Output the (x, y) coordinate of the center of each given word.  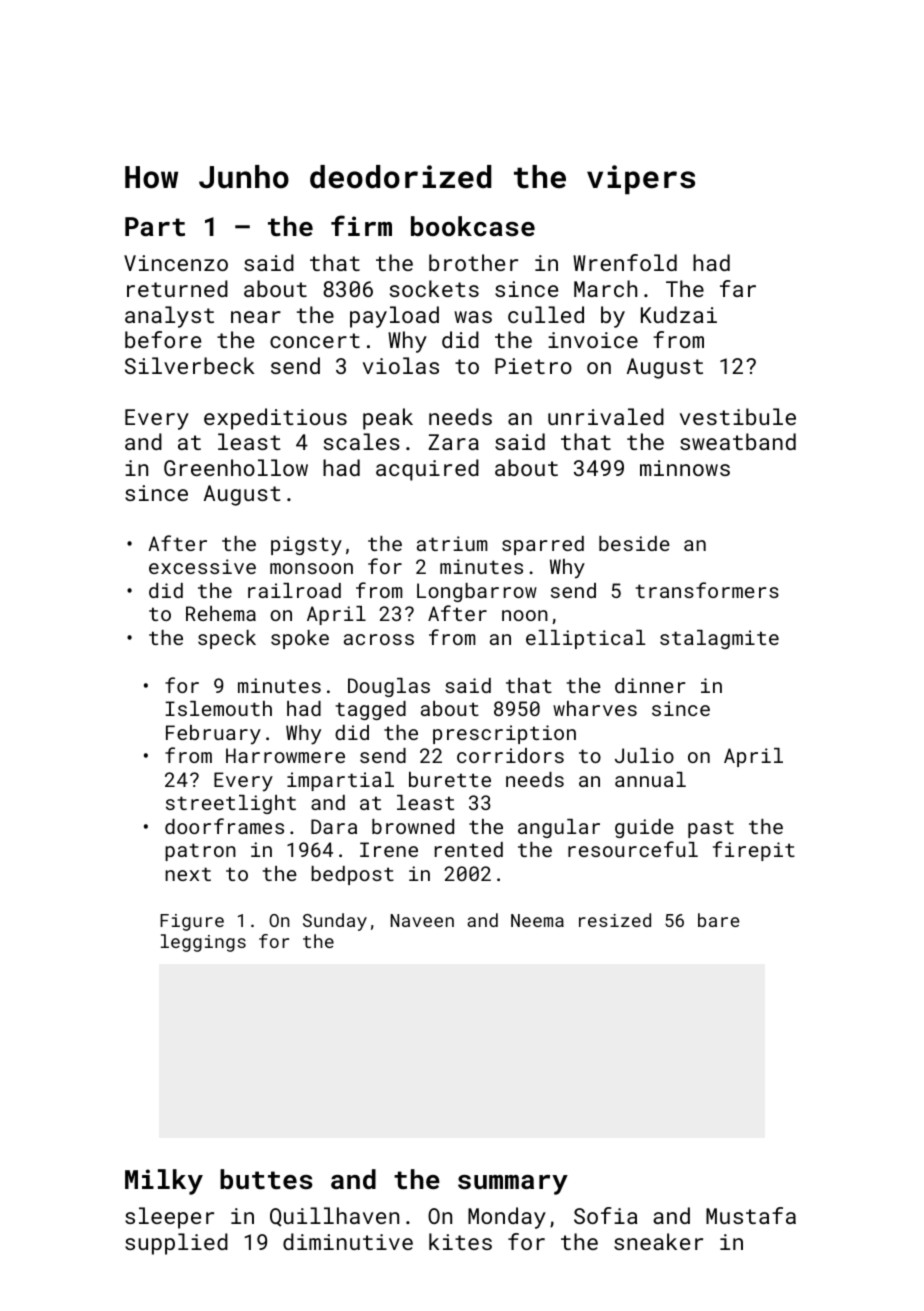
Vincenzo (176, 263)
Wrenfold (625, 262)
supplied (176, 1244)
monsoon (311, 568)
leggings (203, 943)
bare (718, 920)
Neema (537, 920)
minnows (685, 468)
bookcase (473, 226)
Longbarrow (477, 592)
